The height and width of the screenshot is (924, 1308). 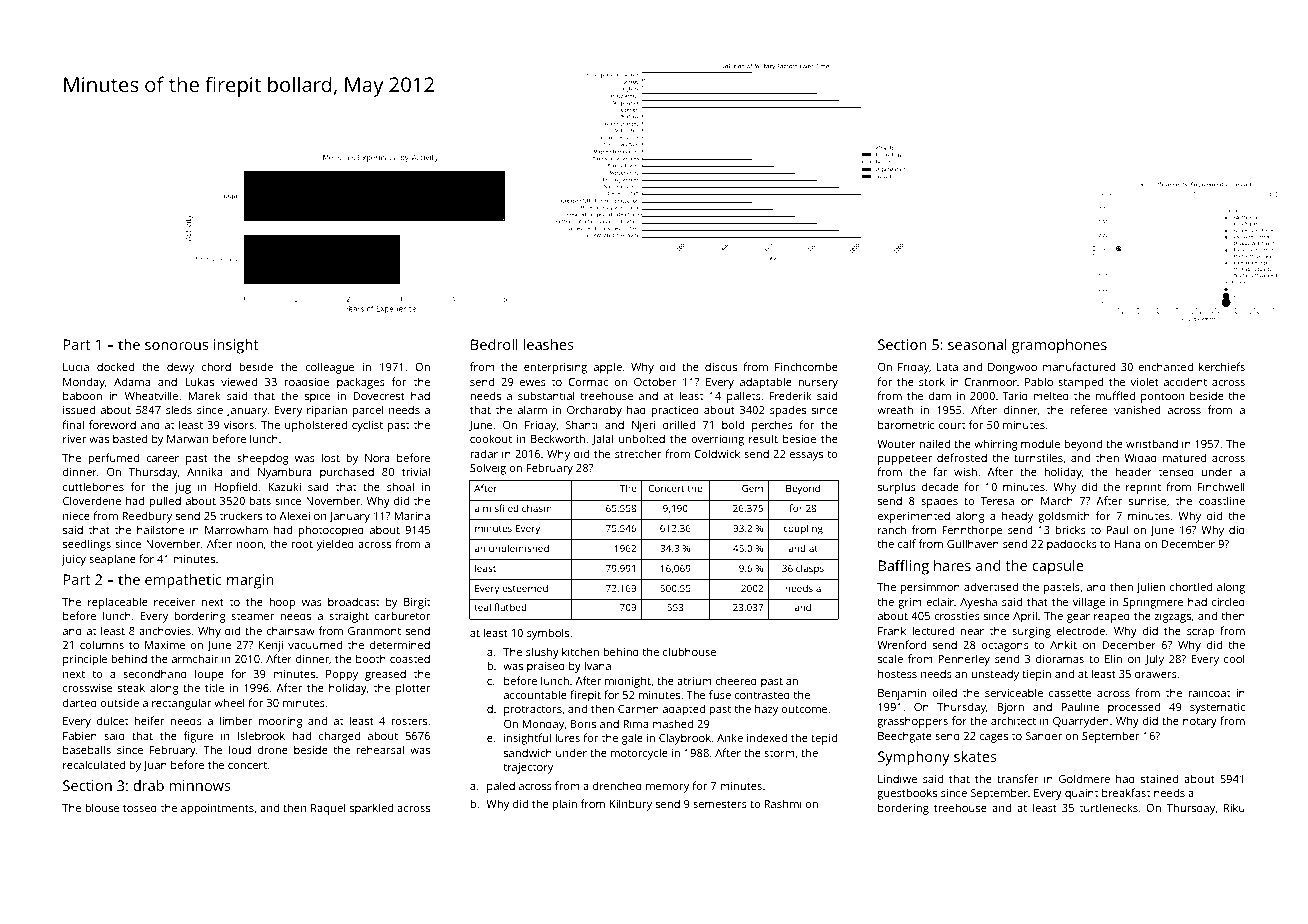 What do you see at coordinates (631, 805) in the screenshot?
I see `Kilnbury` at bounding box center [631, 805].
